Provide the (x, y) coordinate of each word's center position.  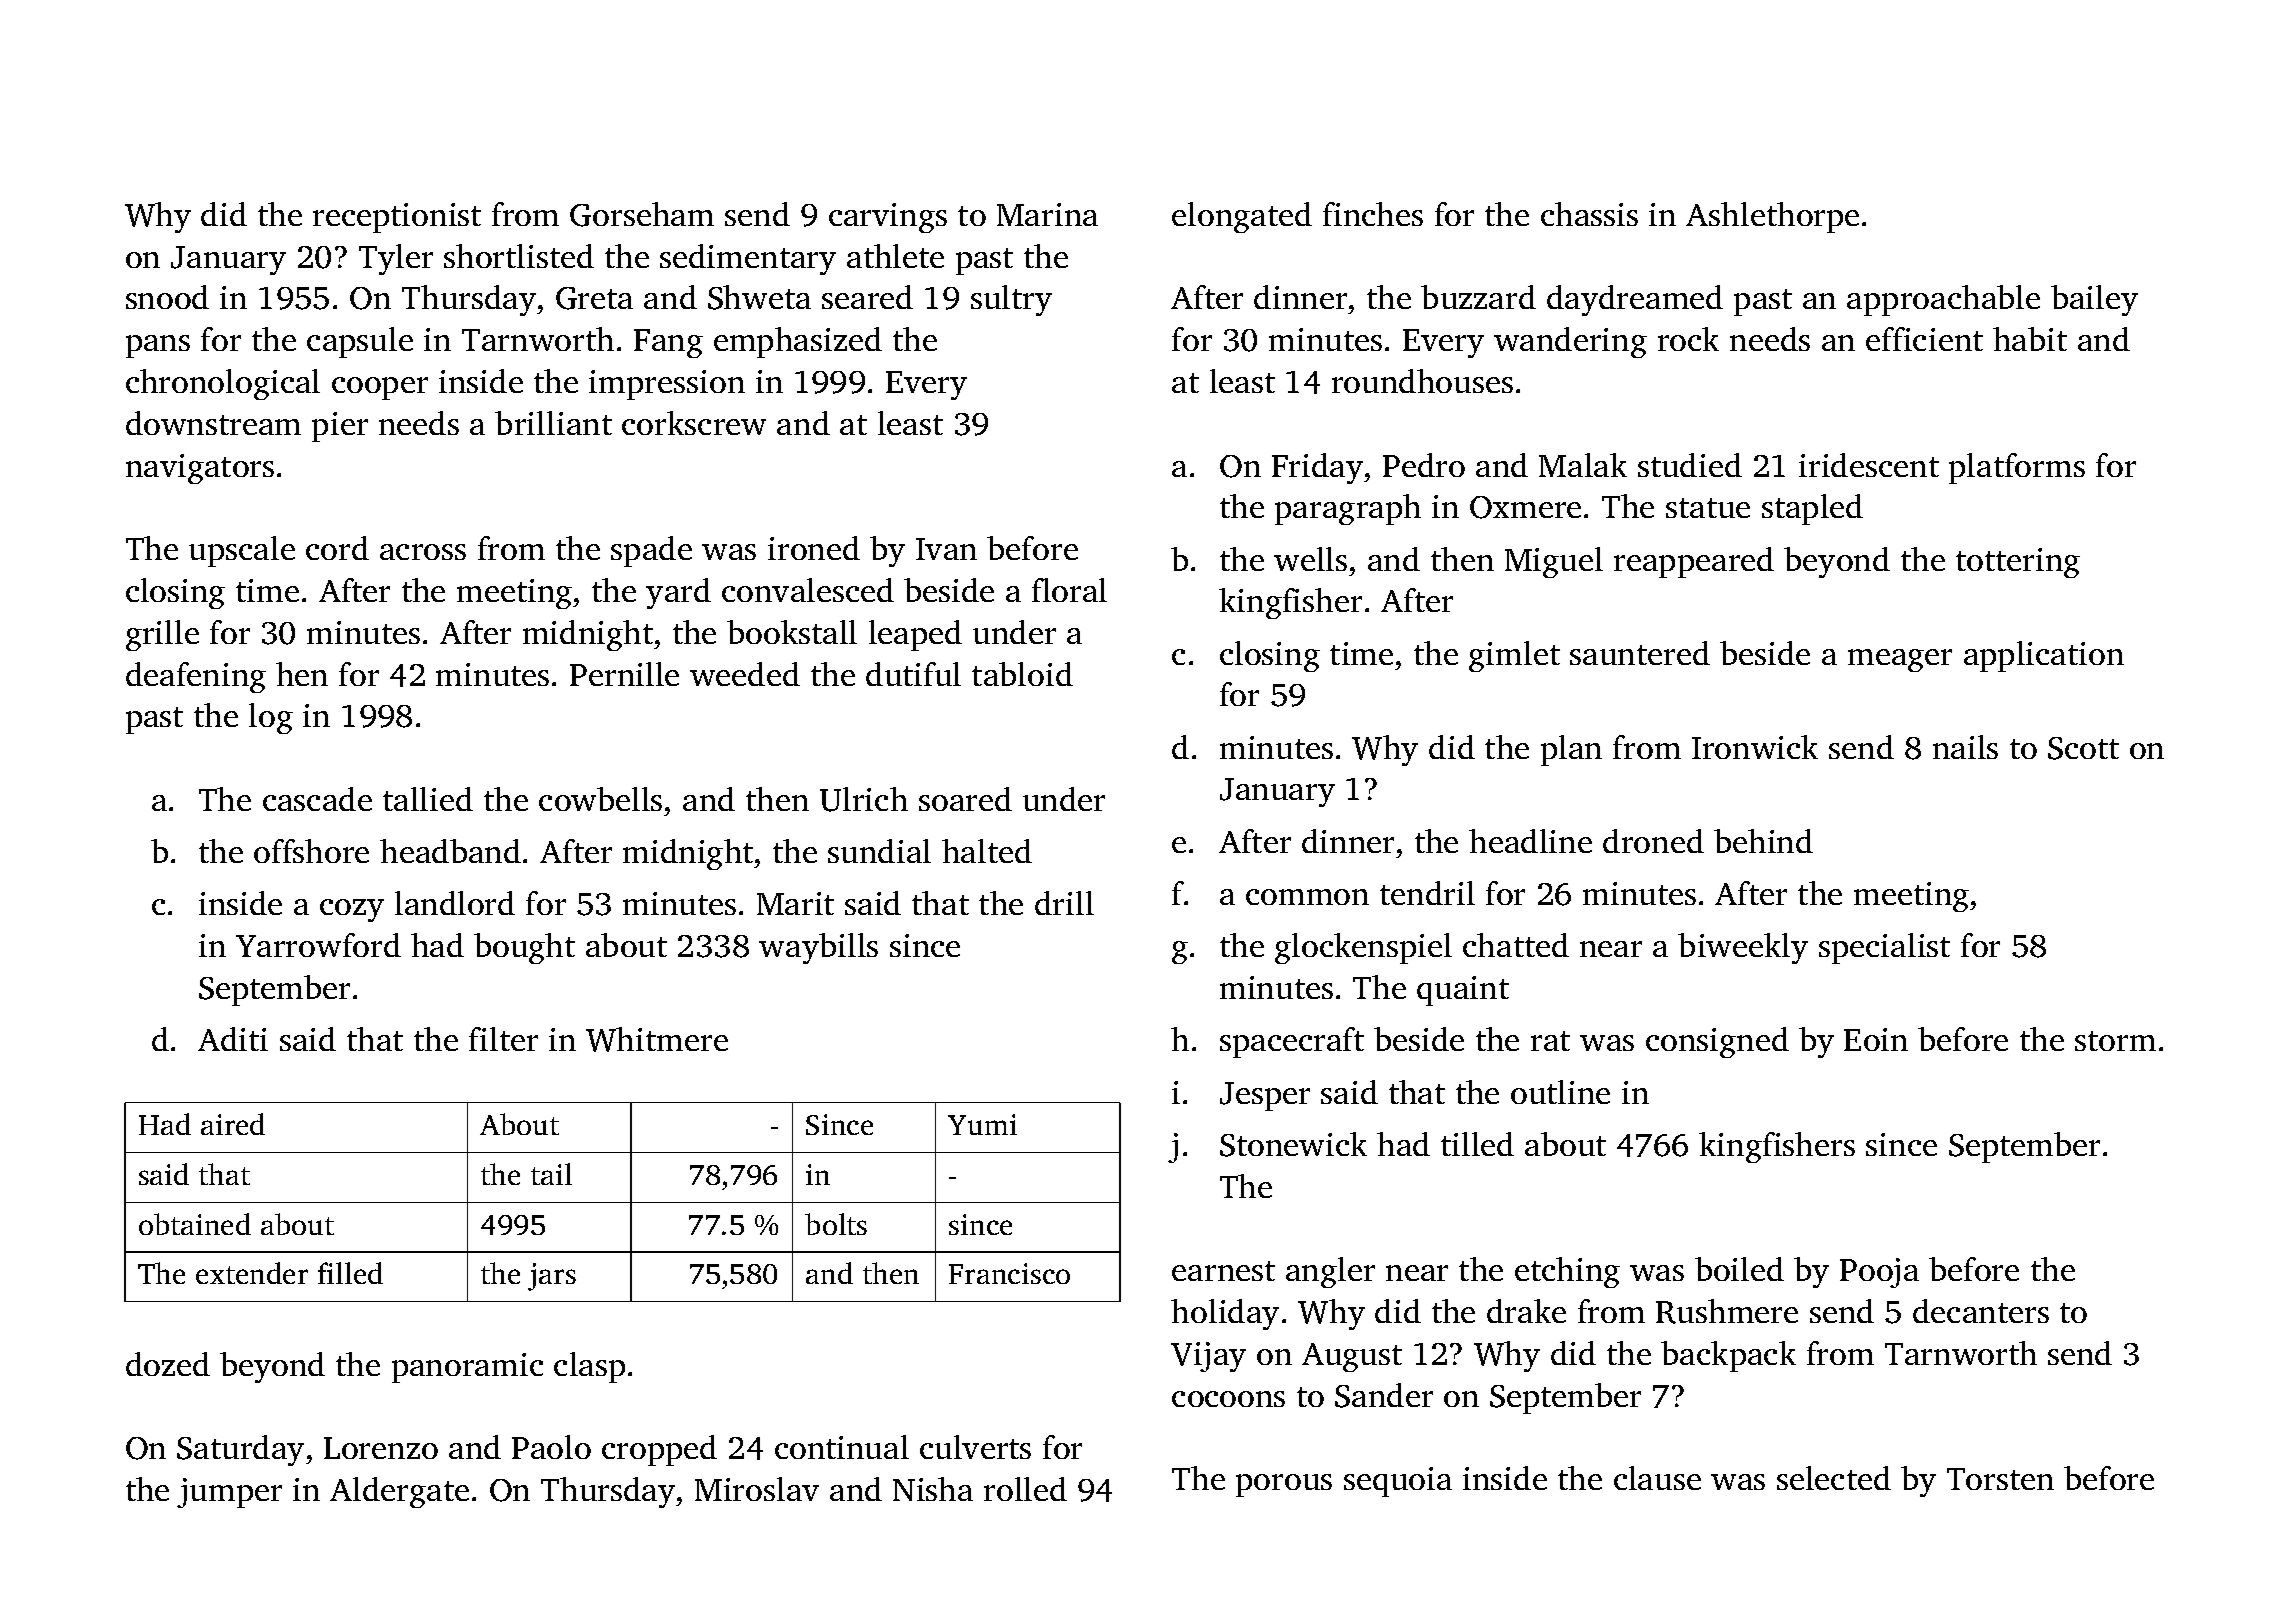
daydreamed (1635, 300)
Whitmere (657, 1039)
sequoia (1398, 1482)
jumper (229, 1493)
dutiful (913, 674)
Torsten (2000, 1479)
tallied (428, 799)
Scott (2083, 748)
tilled (1477, 1144)
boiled (1739, 1269)
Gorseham (642, 214)
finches (1373, 214)
